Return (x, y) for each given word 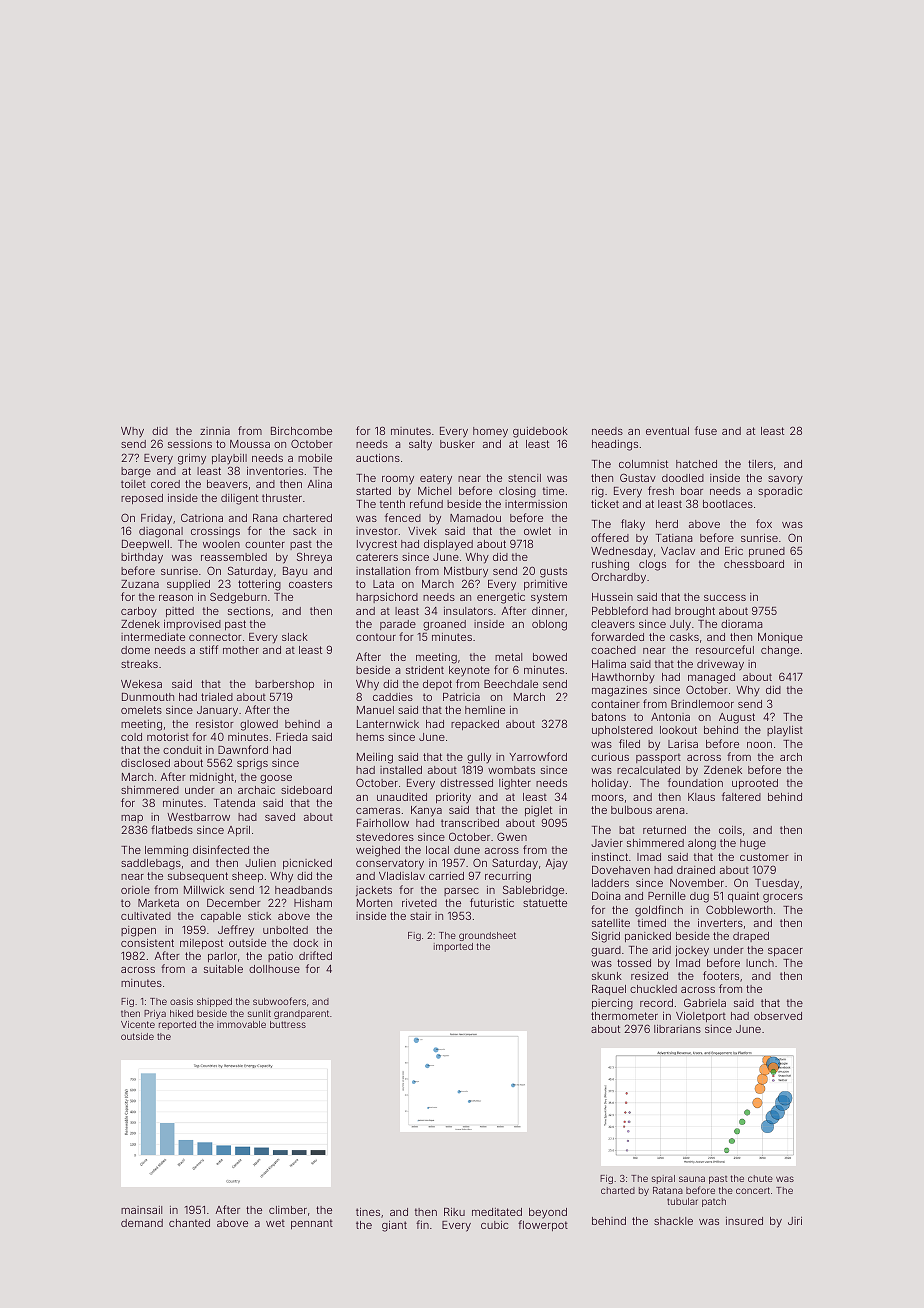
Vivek (422, 531)
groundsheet (487, 936)
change (780, 651)
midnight (212, 778)
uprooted (755, 784)
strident (425, 670)
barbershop (284, 685)
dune (467, 850)
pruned (767, 552)
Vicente (138, 1024)
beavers (227, 484)
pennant (312, 1224)
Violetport (701, 1017)
